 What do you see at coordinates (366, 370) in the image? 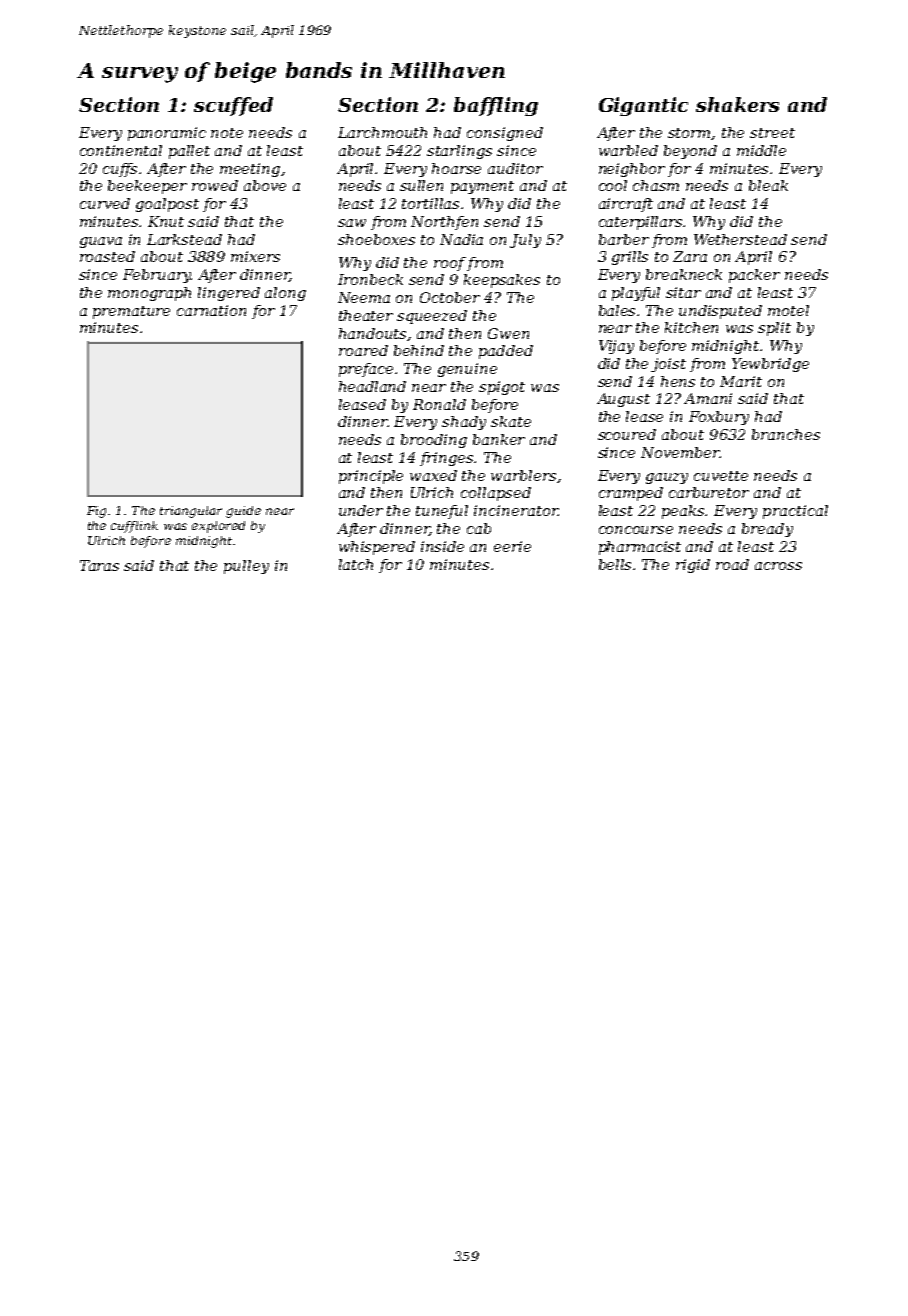
I see `preface` at bounding box center [366, 370].
